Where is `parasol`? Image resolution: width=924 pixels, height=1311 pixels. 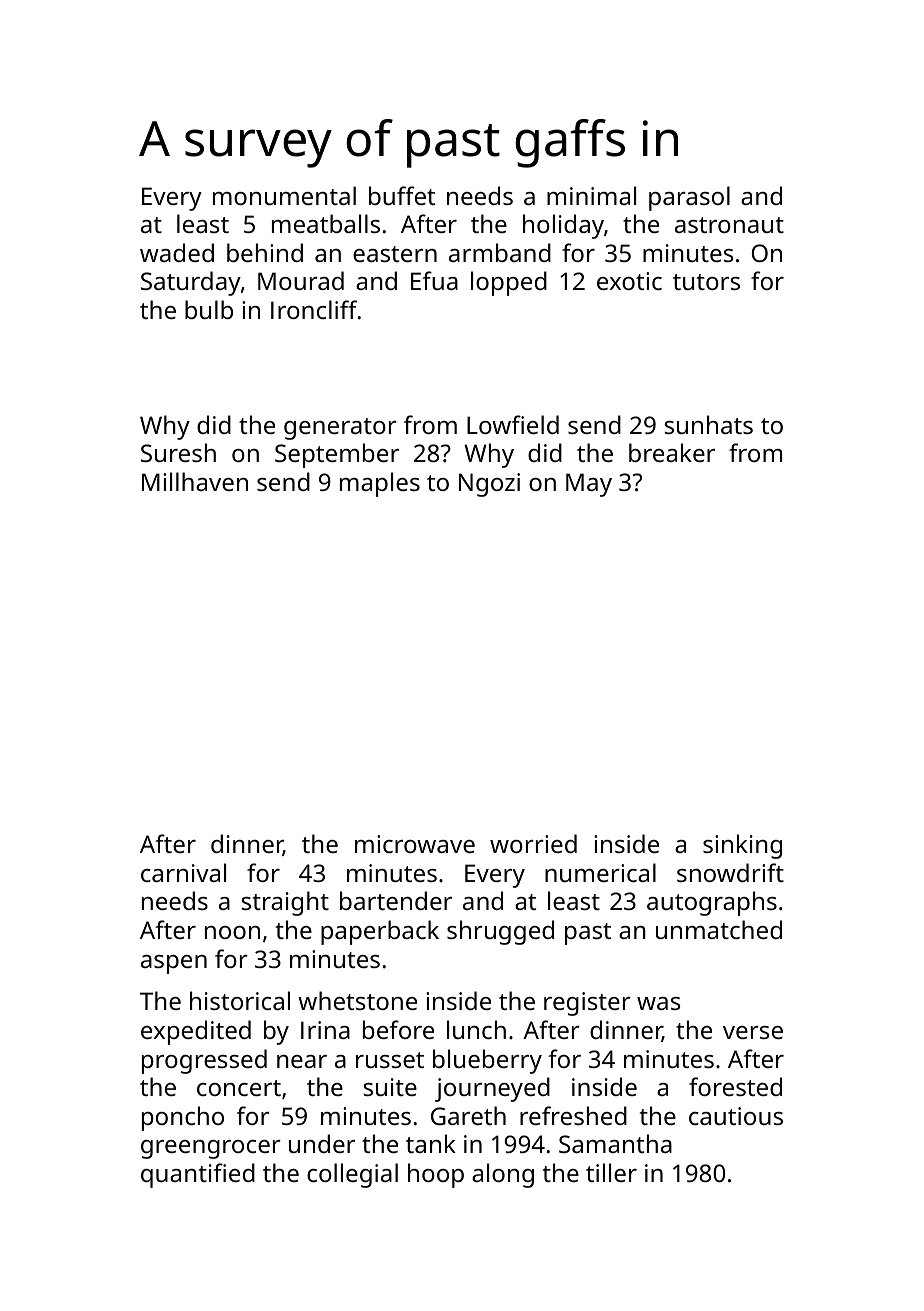 parasol is located at coordinates (689, 198).
